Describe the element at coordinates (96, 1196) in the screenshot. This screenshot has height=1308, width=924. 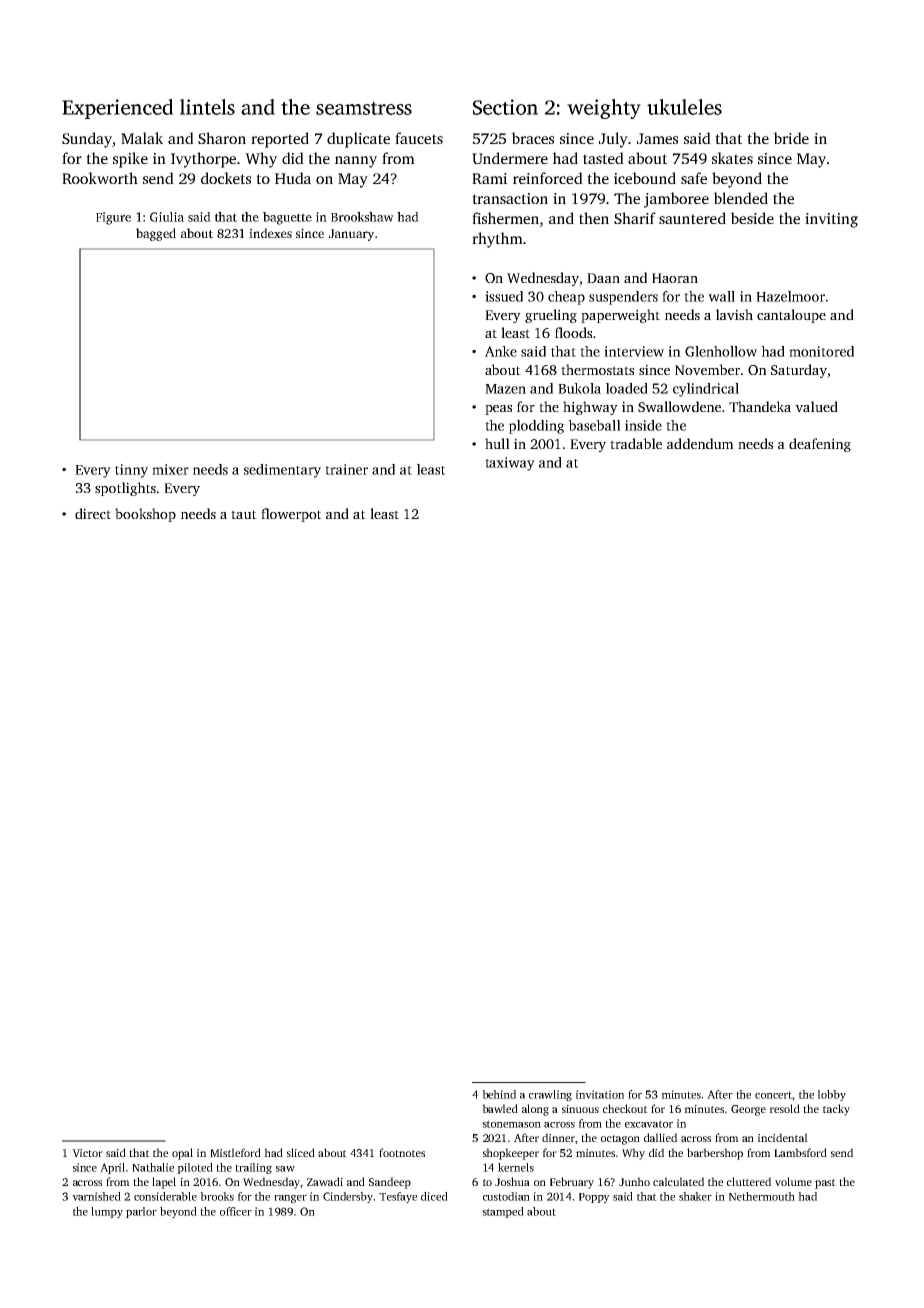
I see `varnished` at that location.
